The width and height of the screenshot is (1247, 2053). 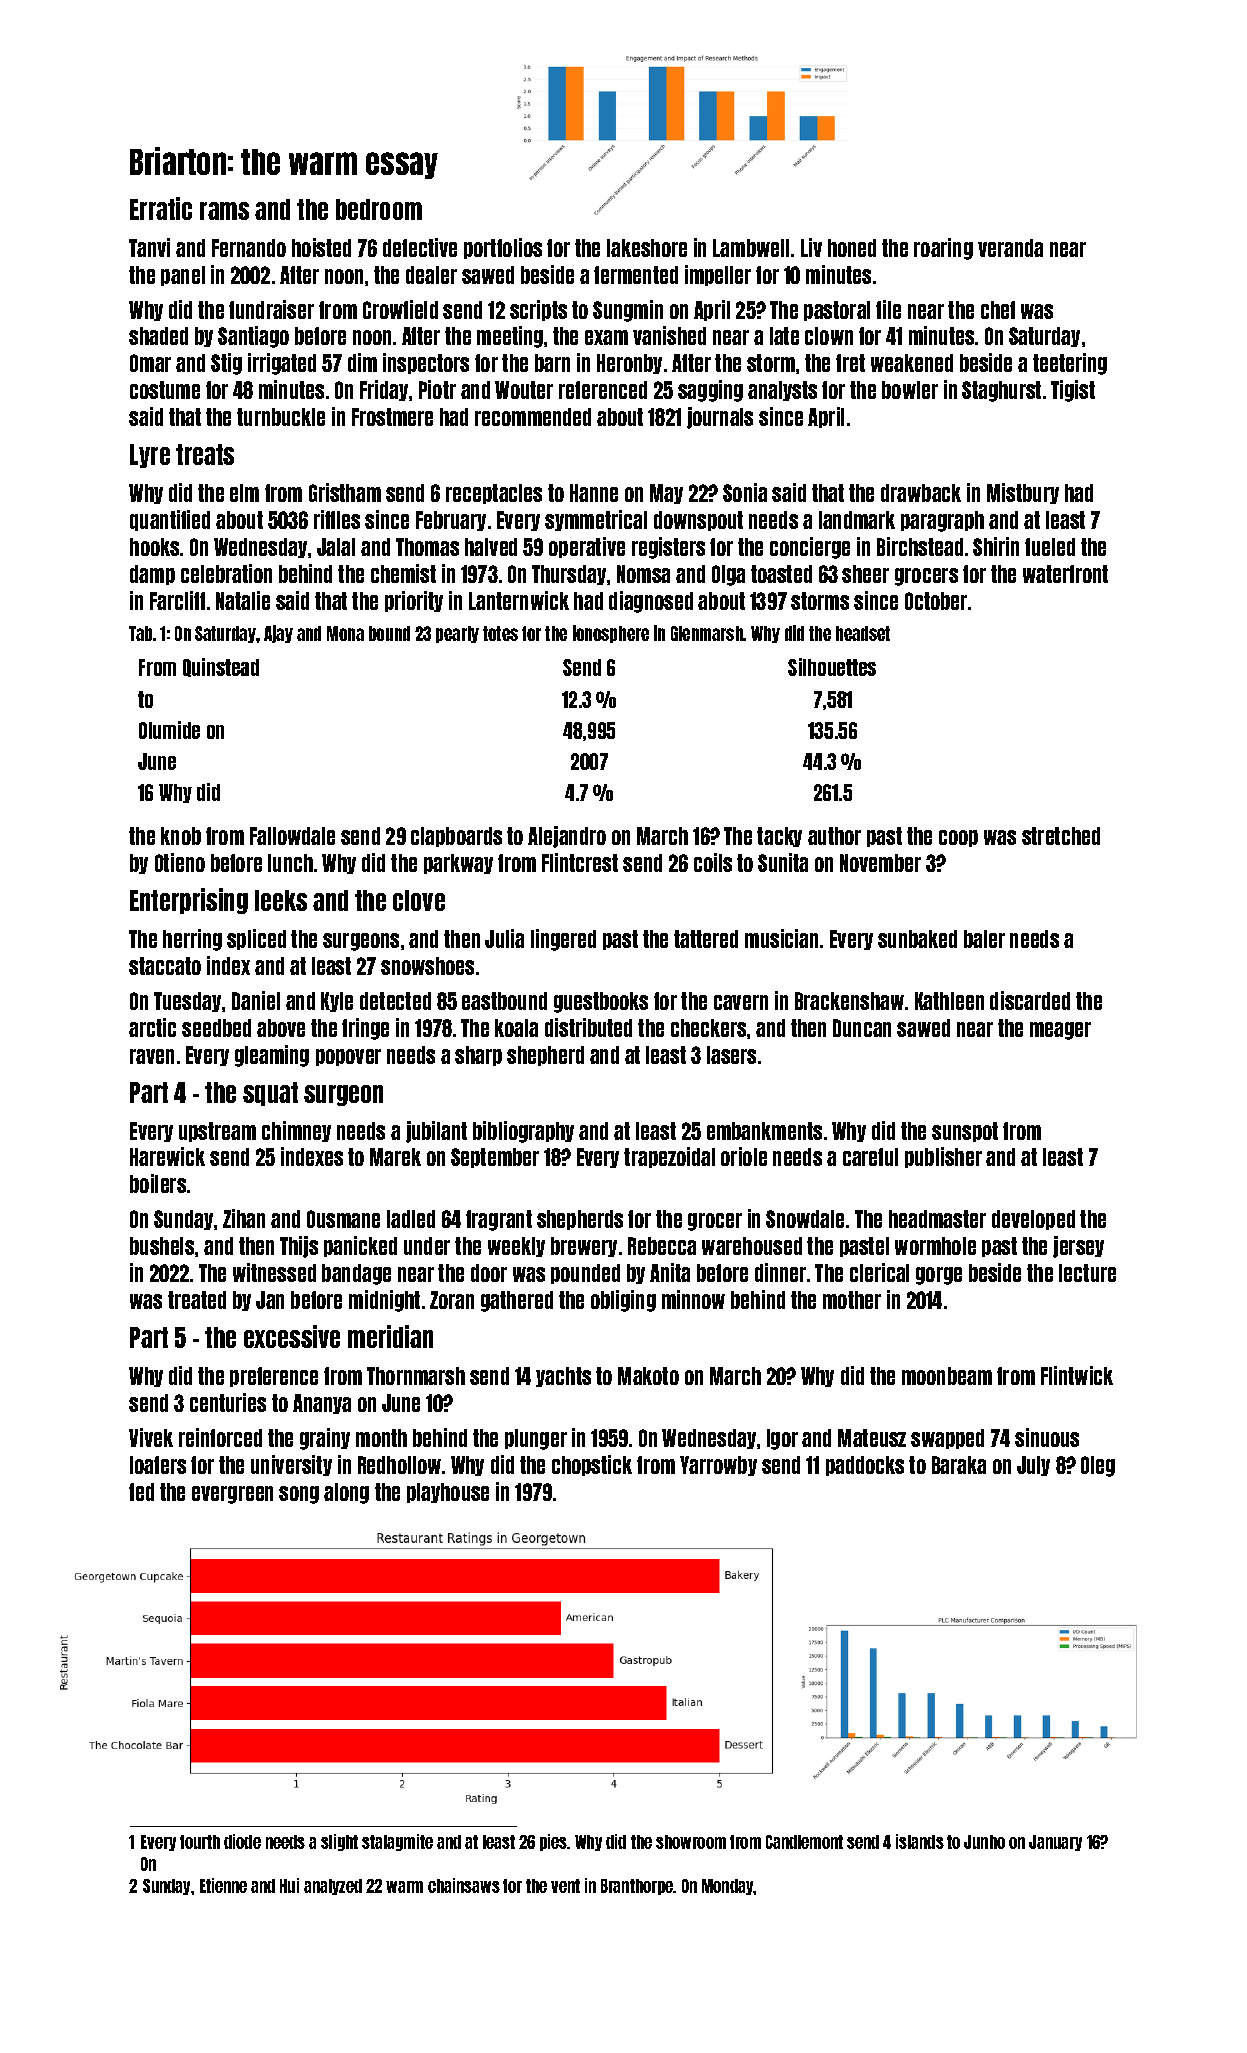 What do you see at coordinates (718, 275) in the screenshot?
I see `impeller` at bounding box center [718, 275].
